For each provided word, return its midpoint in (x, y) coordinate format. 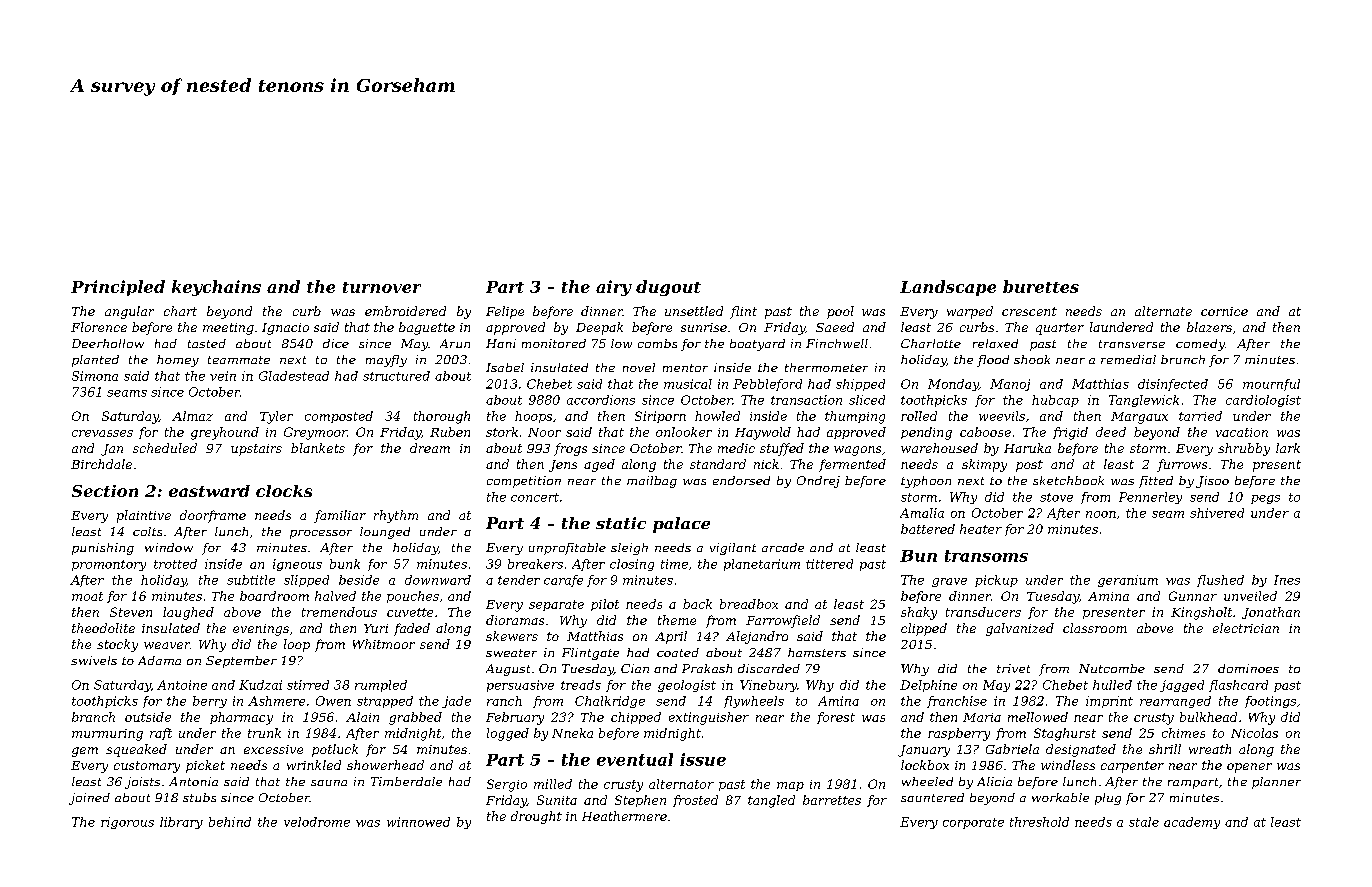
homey (178, 361)
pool (840, 312)
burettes (1041, 286)
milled (553, 784)
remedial (1128, 359)
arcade (783, 547)
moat (87, 596)
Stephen (640, 801)
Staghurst (1065, 734)
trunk (264, 733)
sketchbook (1068, 480)
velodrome (317, 822)
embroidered (405, 311)
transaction (806, 400)
